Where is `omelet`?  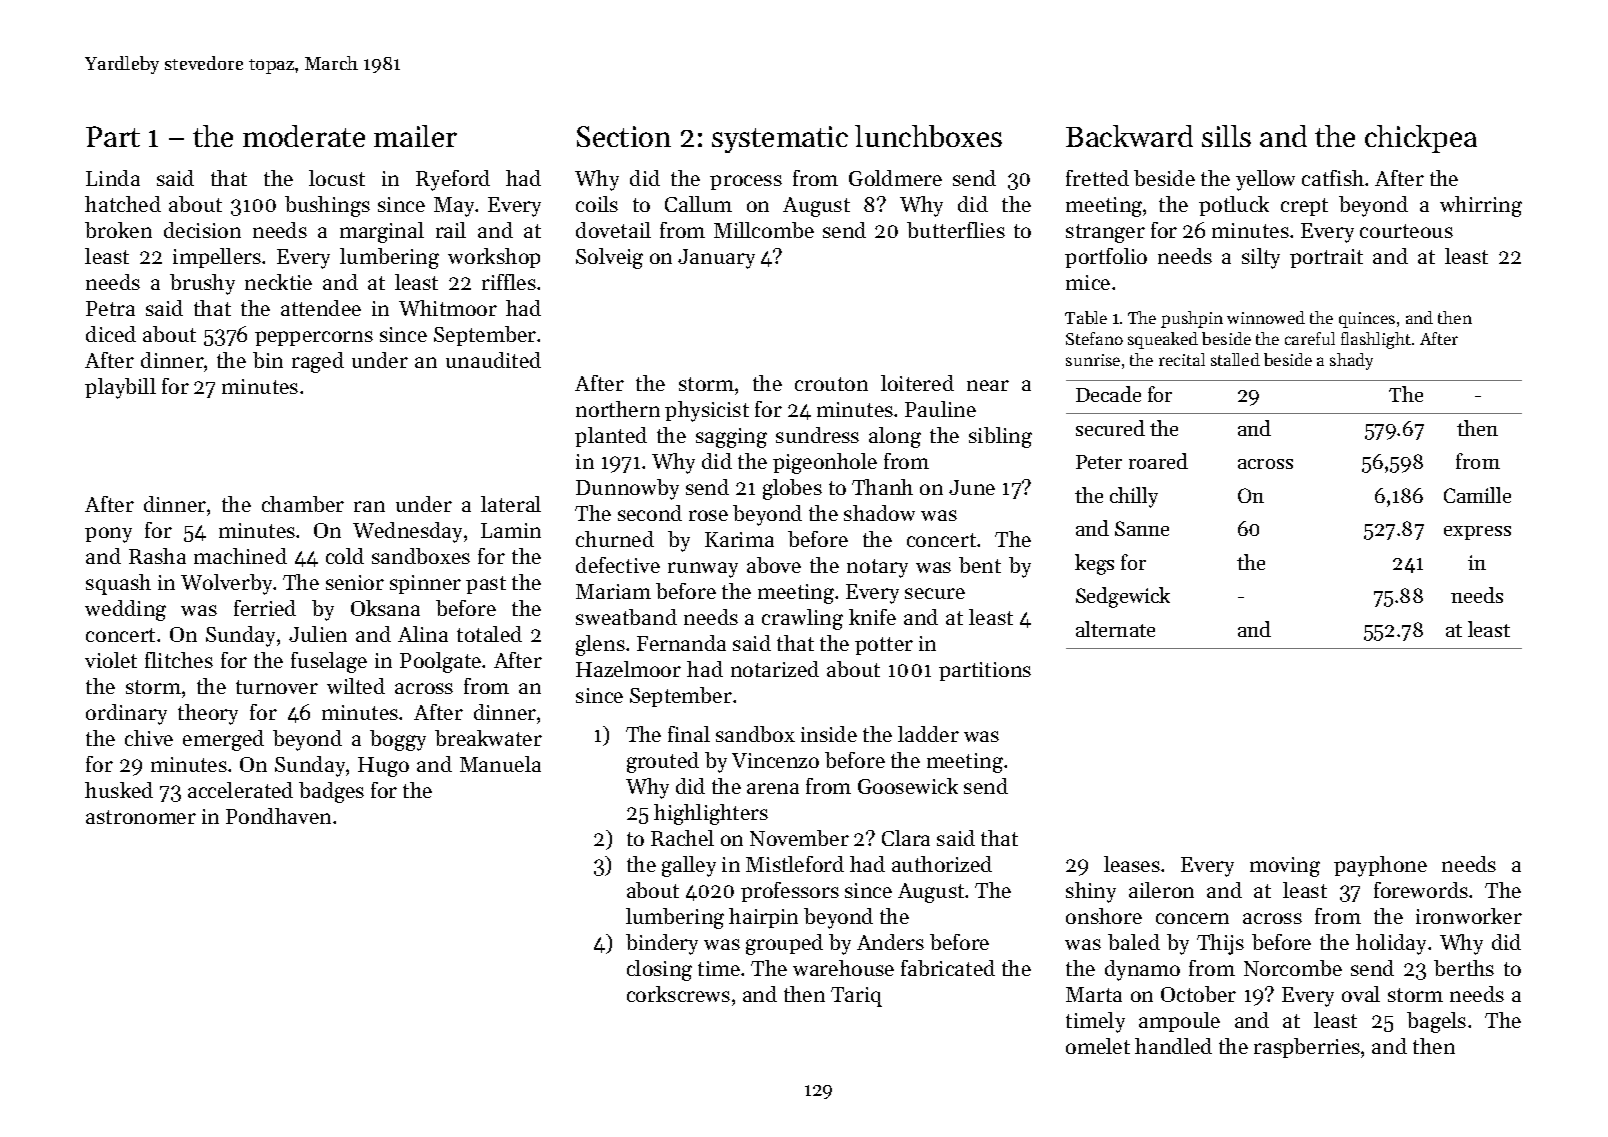 omelet is located at coordinates (1098, 1046).
